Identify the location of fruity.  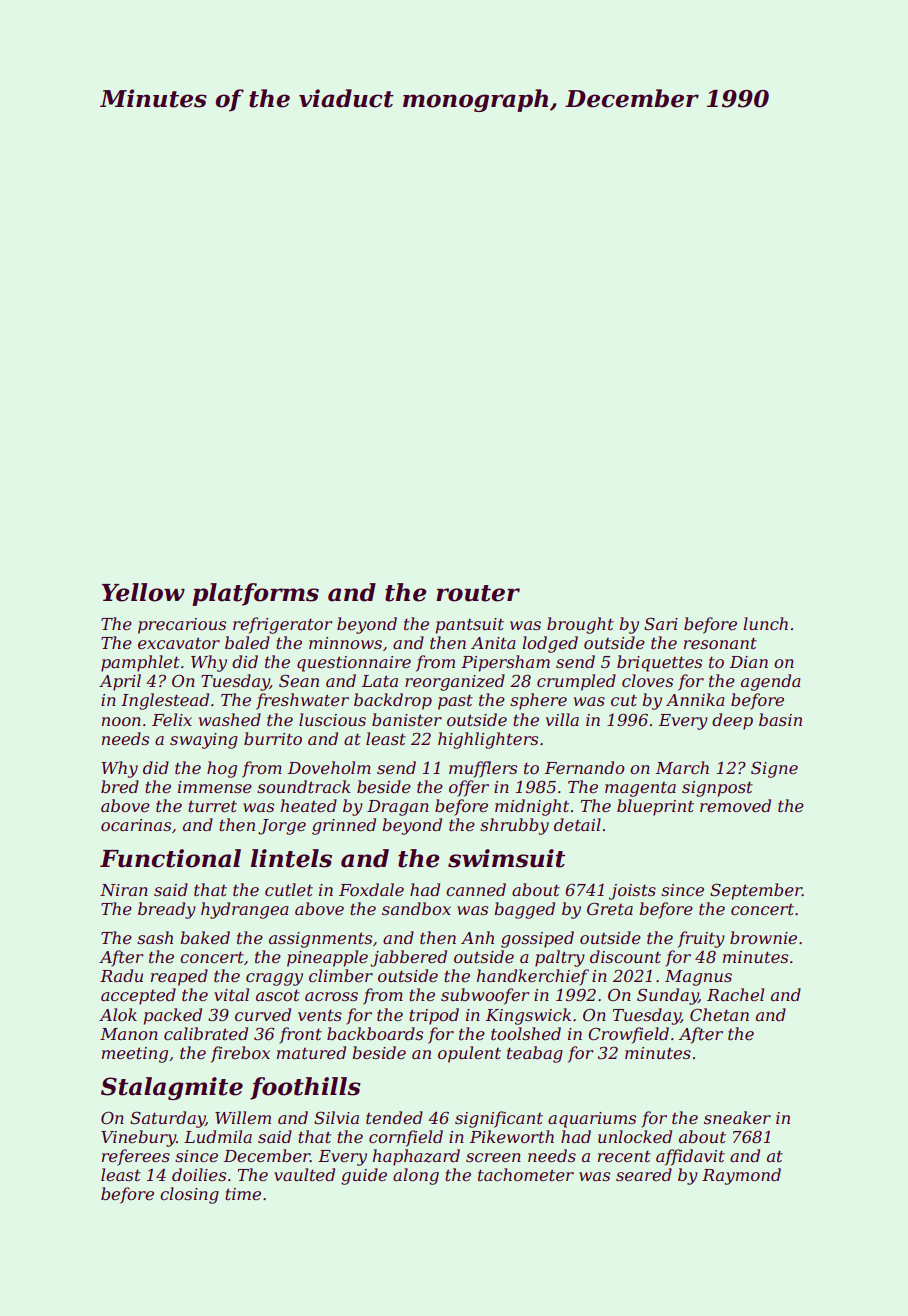
(701, 939).
